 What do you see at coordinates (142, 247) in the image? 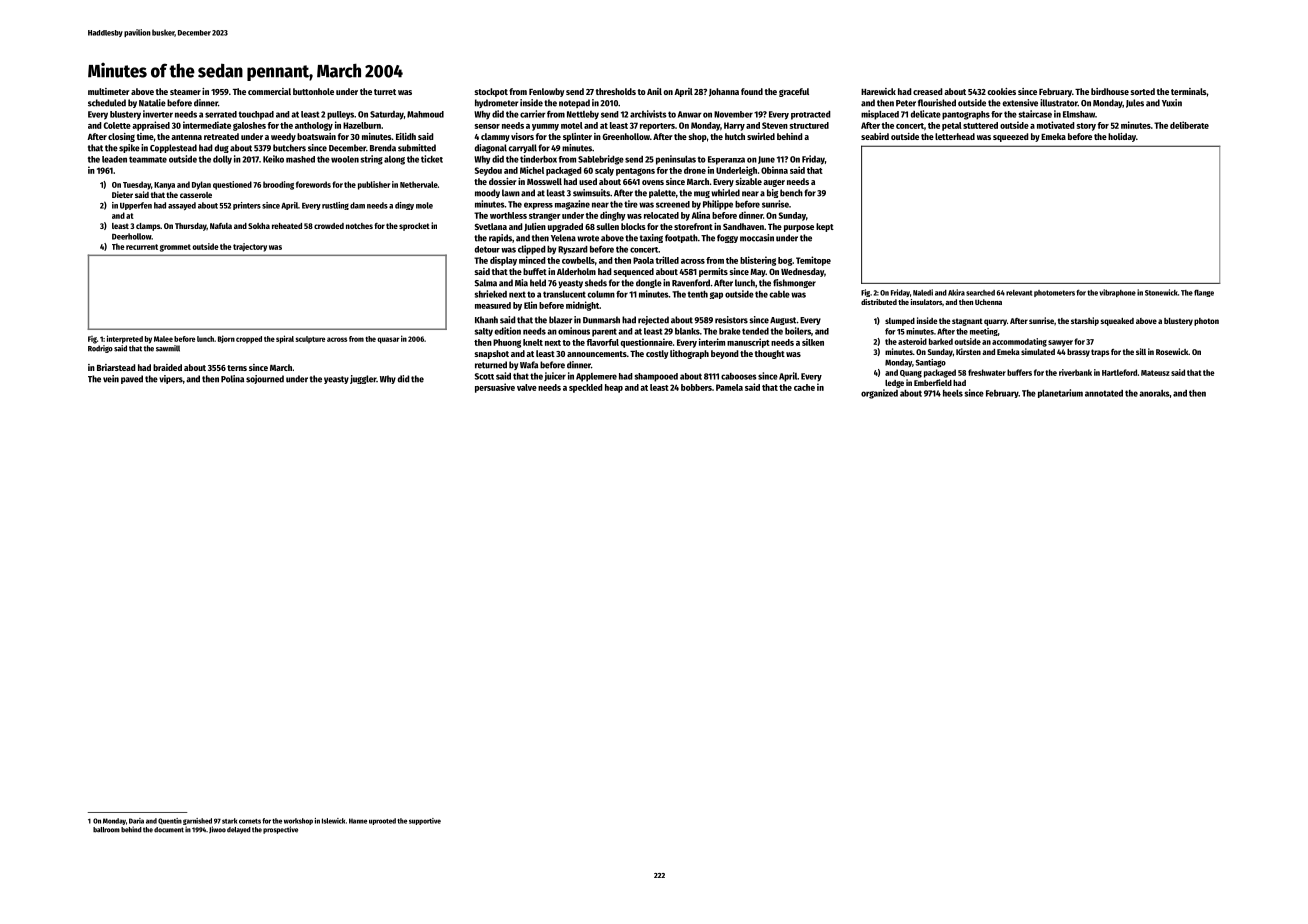
I see `recurrent` at bounding box center [142, 247].
